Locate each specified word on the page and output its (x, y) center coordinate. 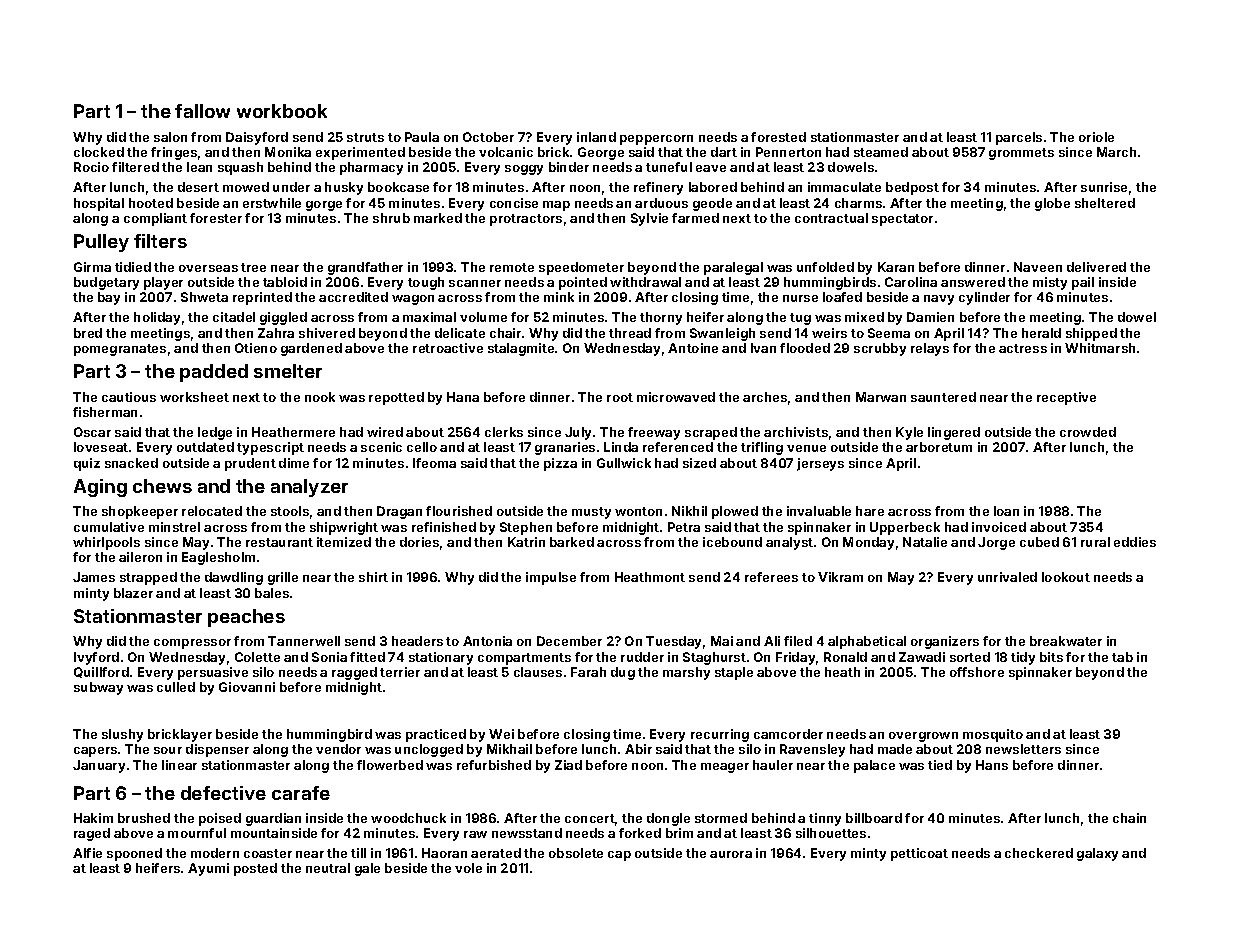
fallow (202, 111)
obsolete (576, 853)
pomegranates (120, 350)
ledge (215, 433)
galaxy (1097, 854)
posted (255, 869)
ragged (354, 673)
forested (778, 137)
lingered (954, 433)
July (578, 433)
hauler (773, 765)
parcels (1019, 138)
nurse (800, 298)
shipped (1091, 334)
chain (1129, 818)
